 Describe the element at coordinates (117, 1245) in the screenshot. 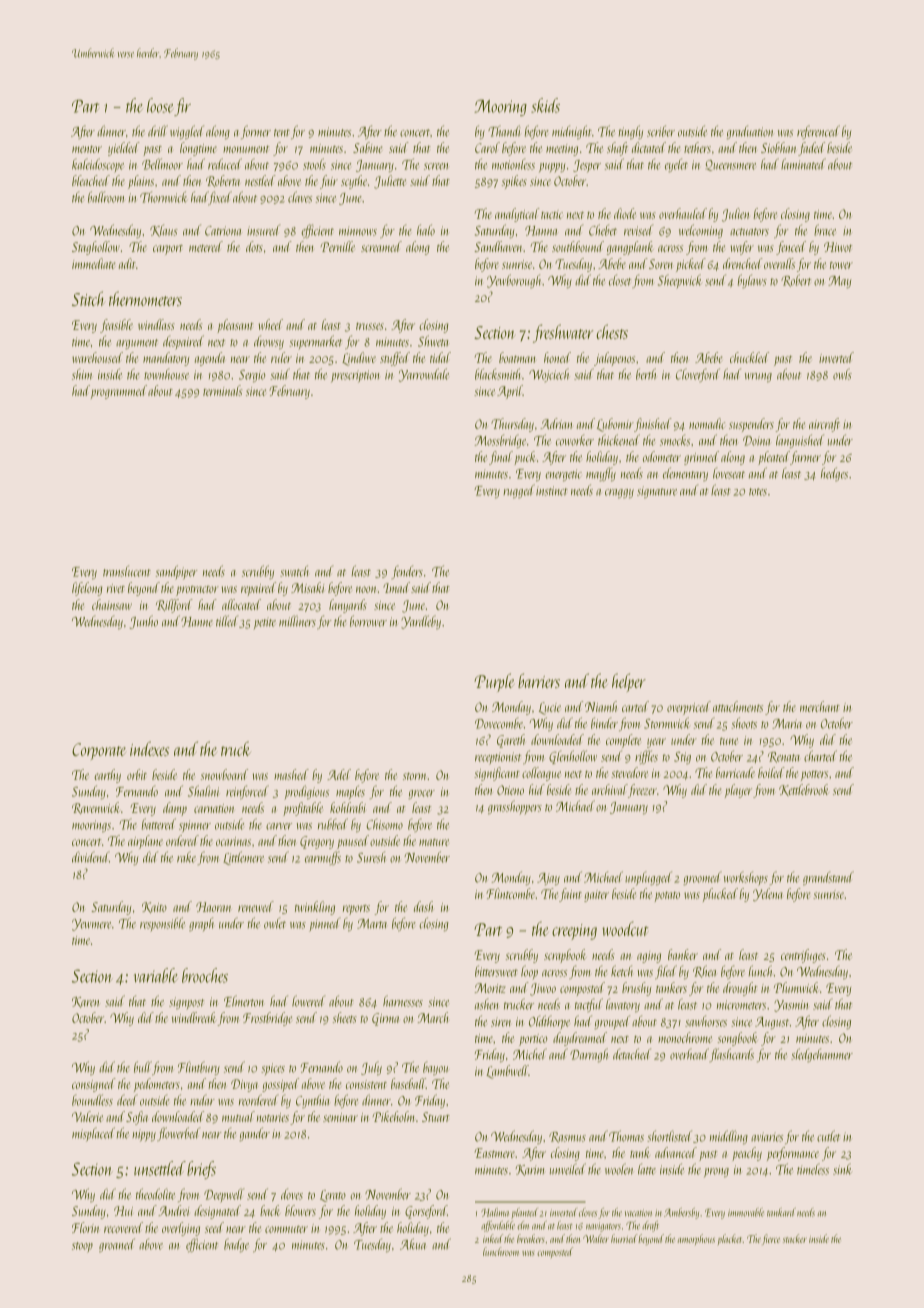

I see `groaned` at that location.
